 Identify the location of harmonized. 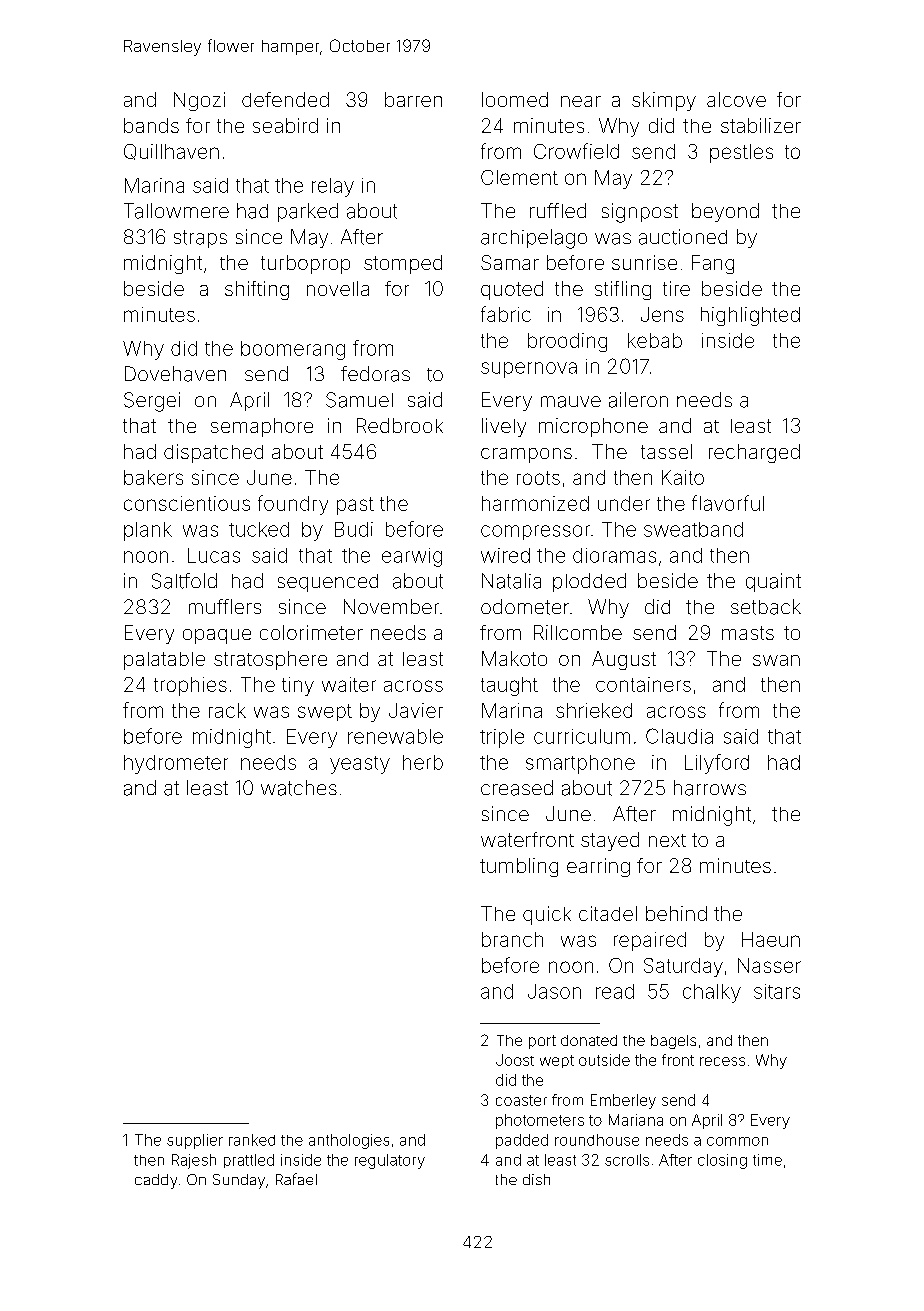
(535, 503).
